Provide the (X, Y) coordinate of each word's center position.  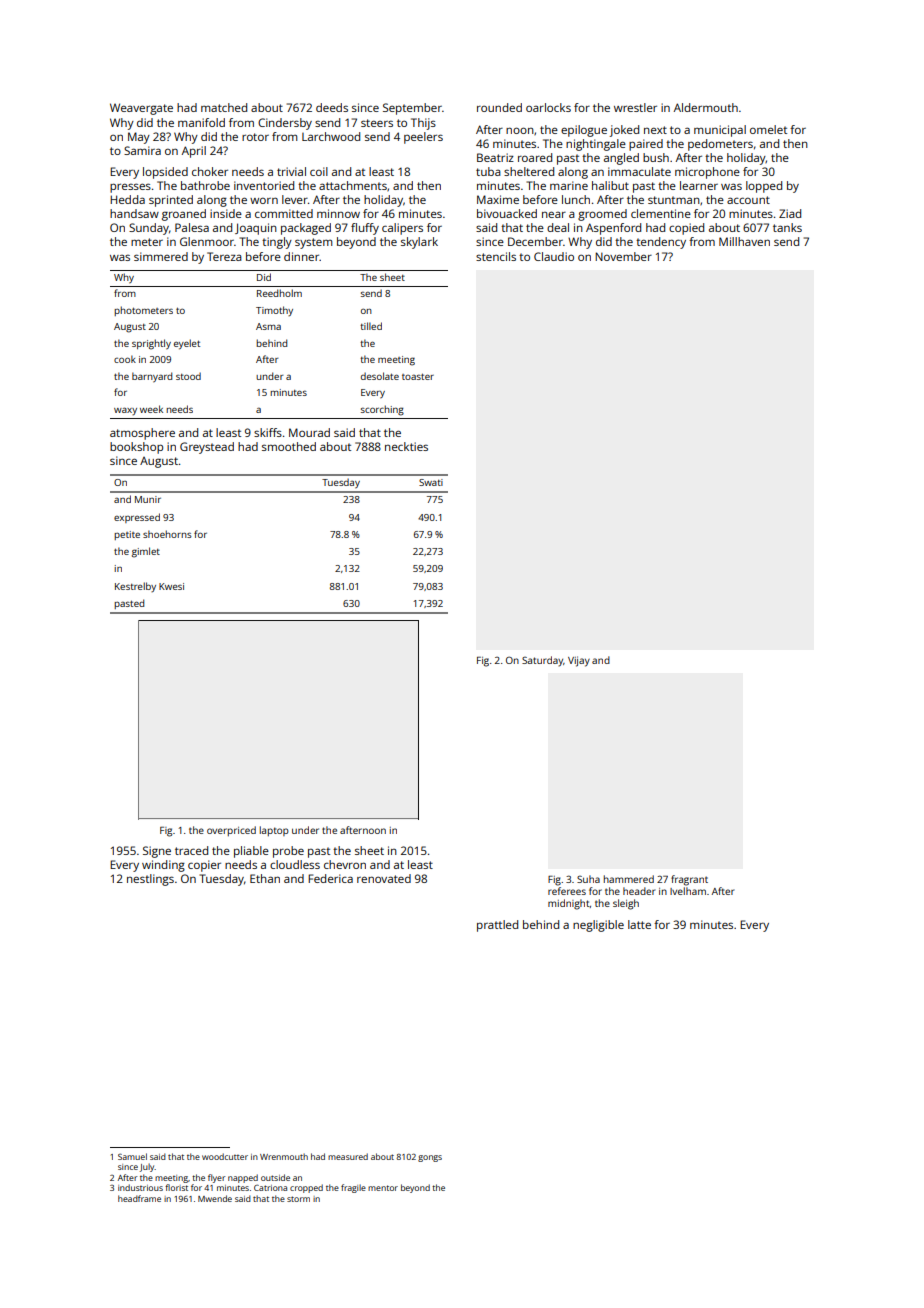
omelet (768, 129)
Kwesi (171, 586)
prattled (497, 926)
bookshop (136, 448)
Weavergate (141, 109)
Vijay (579, 661)
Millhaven (744, 241)
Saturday (542, 661)
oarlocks (548, 107)
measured (348, 1156)
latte (639, 924)
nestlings (150, 880)
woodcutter (225, 1156)
